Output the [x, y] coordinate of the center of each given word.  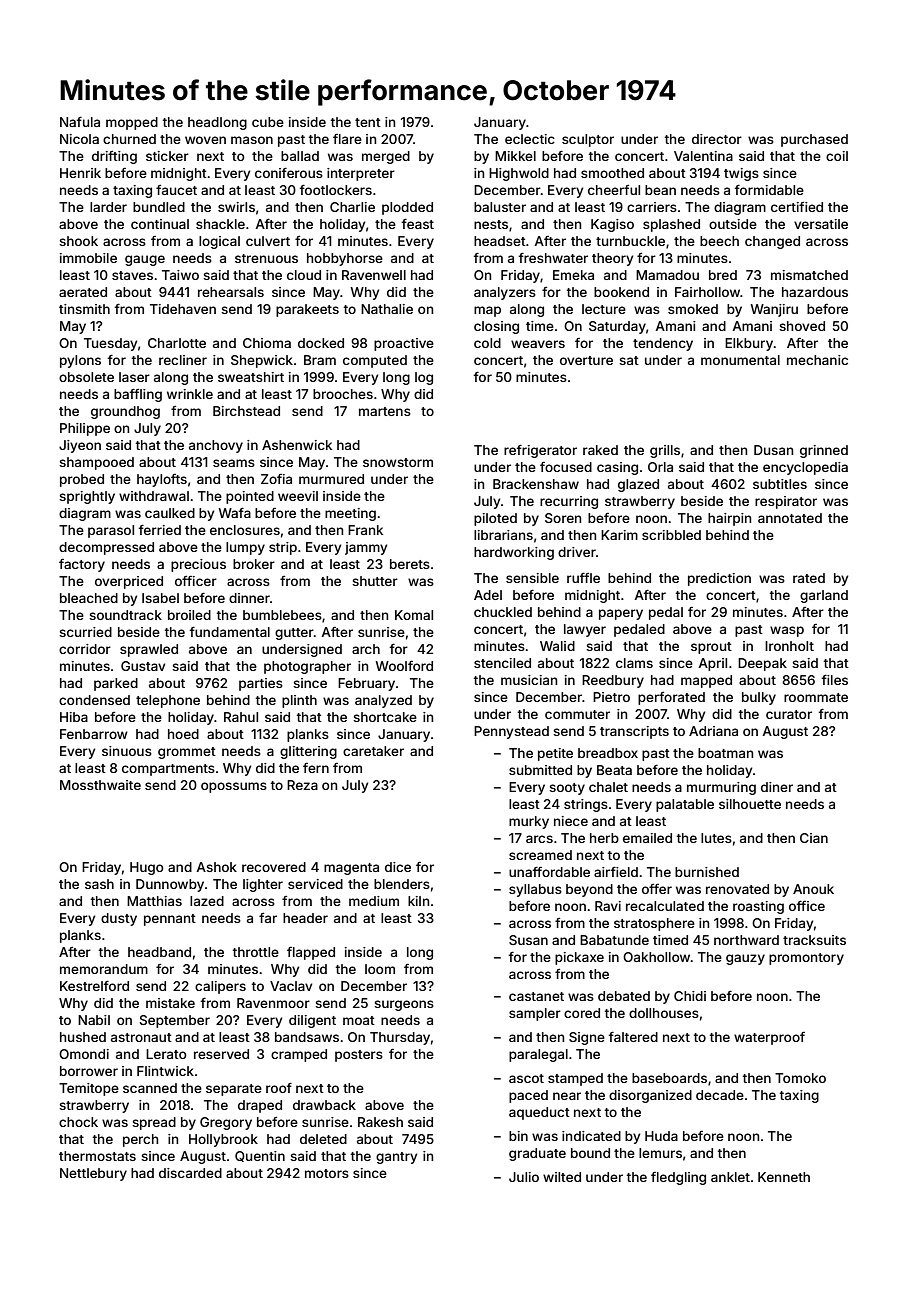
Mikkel [515, 156]
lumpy [245, 548]
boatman [725, 753]
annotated [790, 518]
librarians [503, 535]
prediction [719, 579]
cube [268, 122]
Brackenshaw [536, 484]
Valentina [703, 156]
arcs [539, 839]
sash [99, 884]
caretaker [373, 751]
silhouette [750, 804]
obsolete [86, 377]
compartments [168, 770]
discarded [190, 1173]
